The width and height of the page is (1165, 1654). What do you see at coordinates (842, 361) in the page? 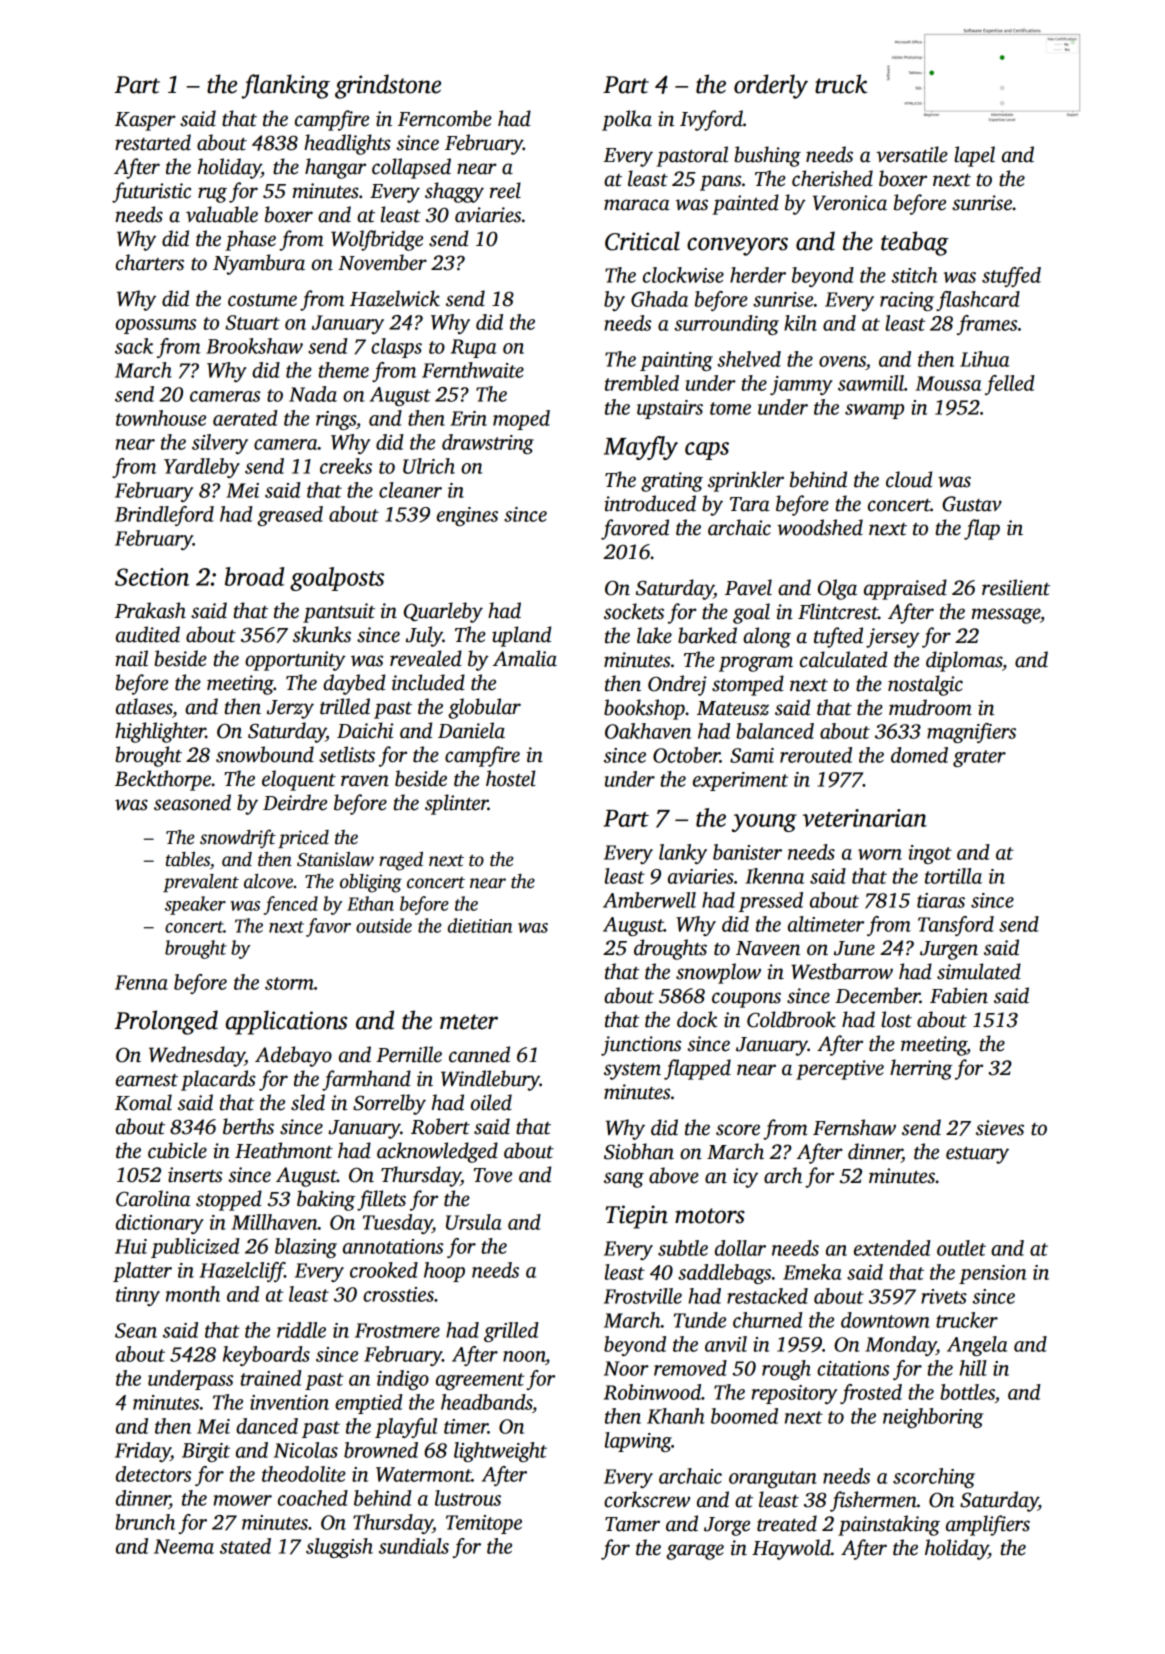
I see `ovens` at bounding box center [842, 361].
